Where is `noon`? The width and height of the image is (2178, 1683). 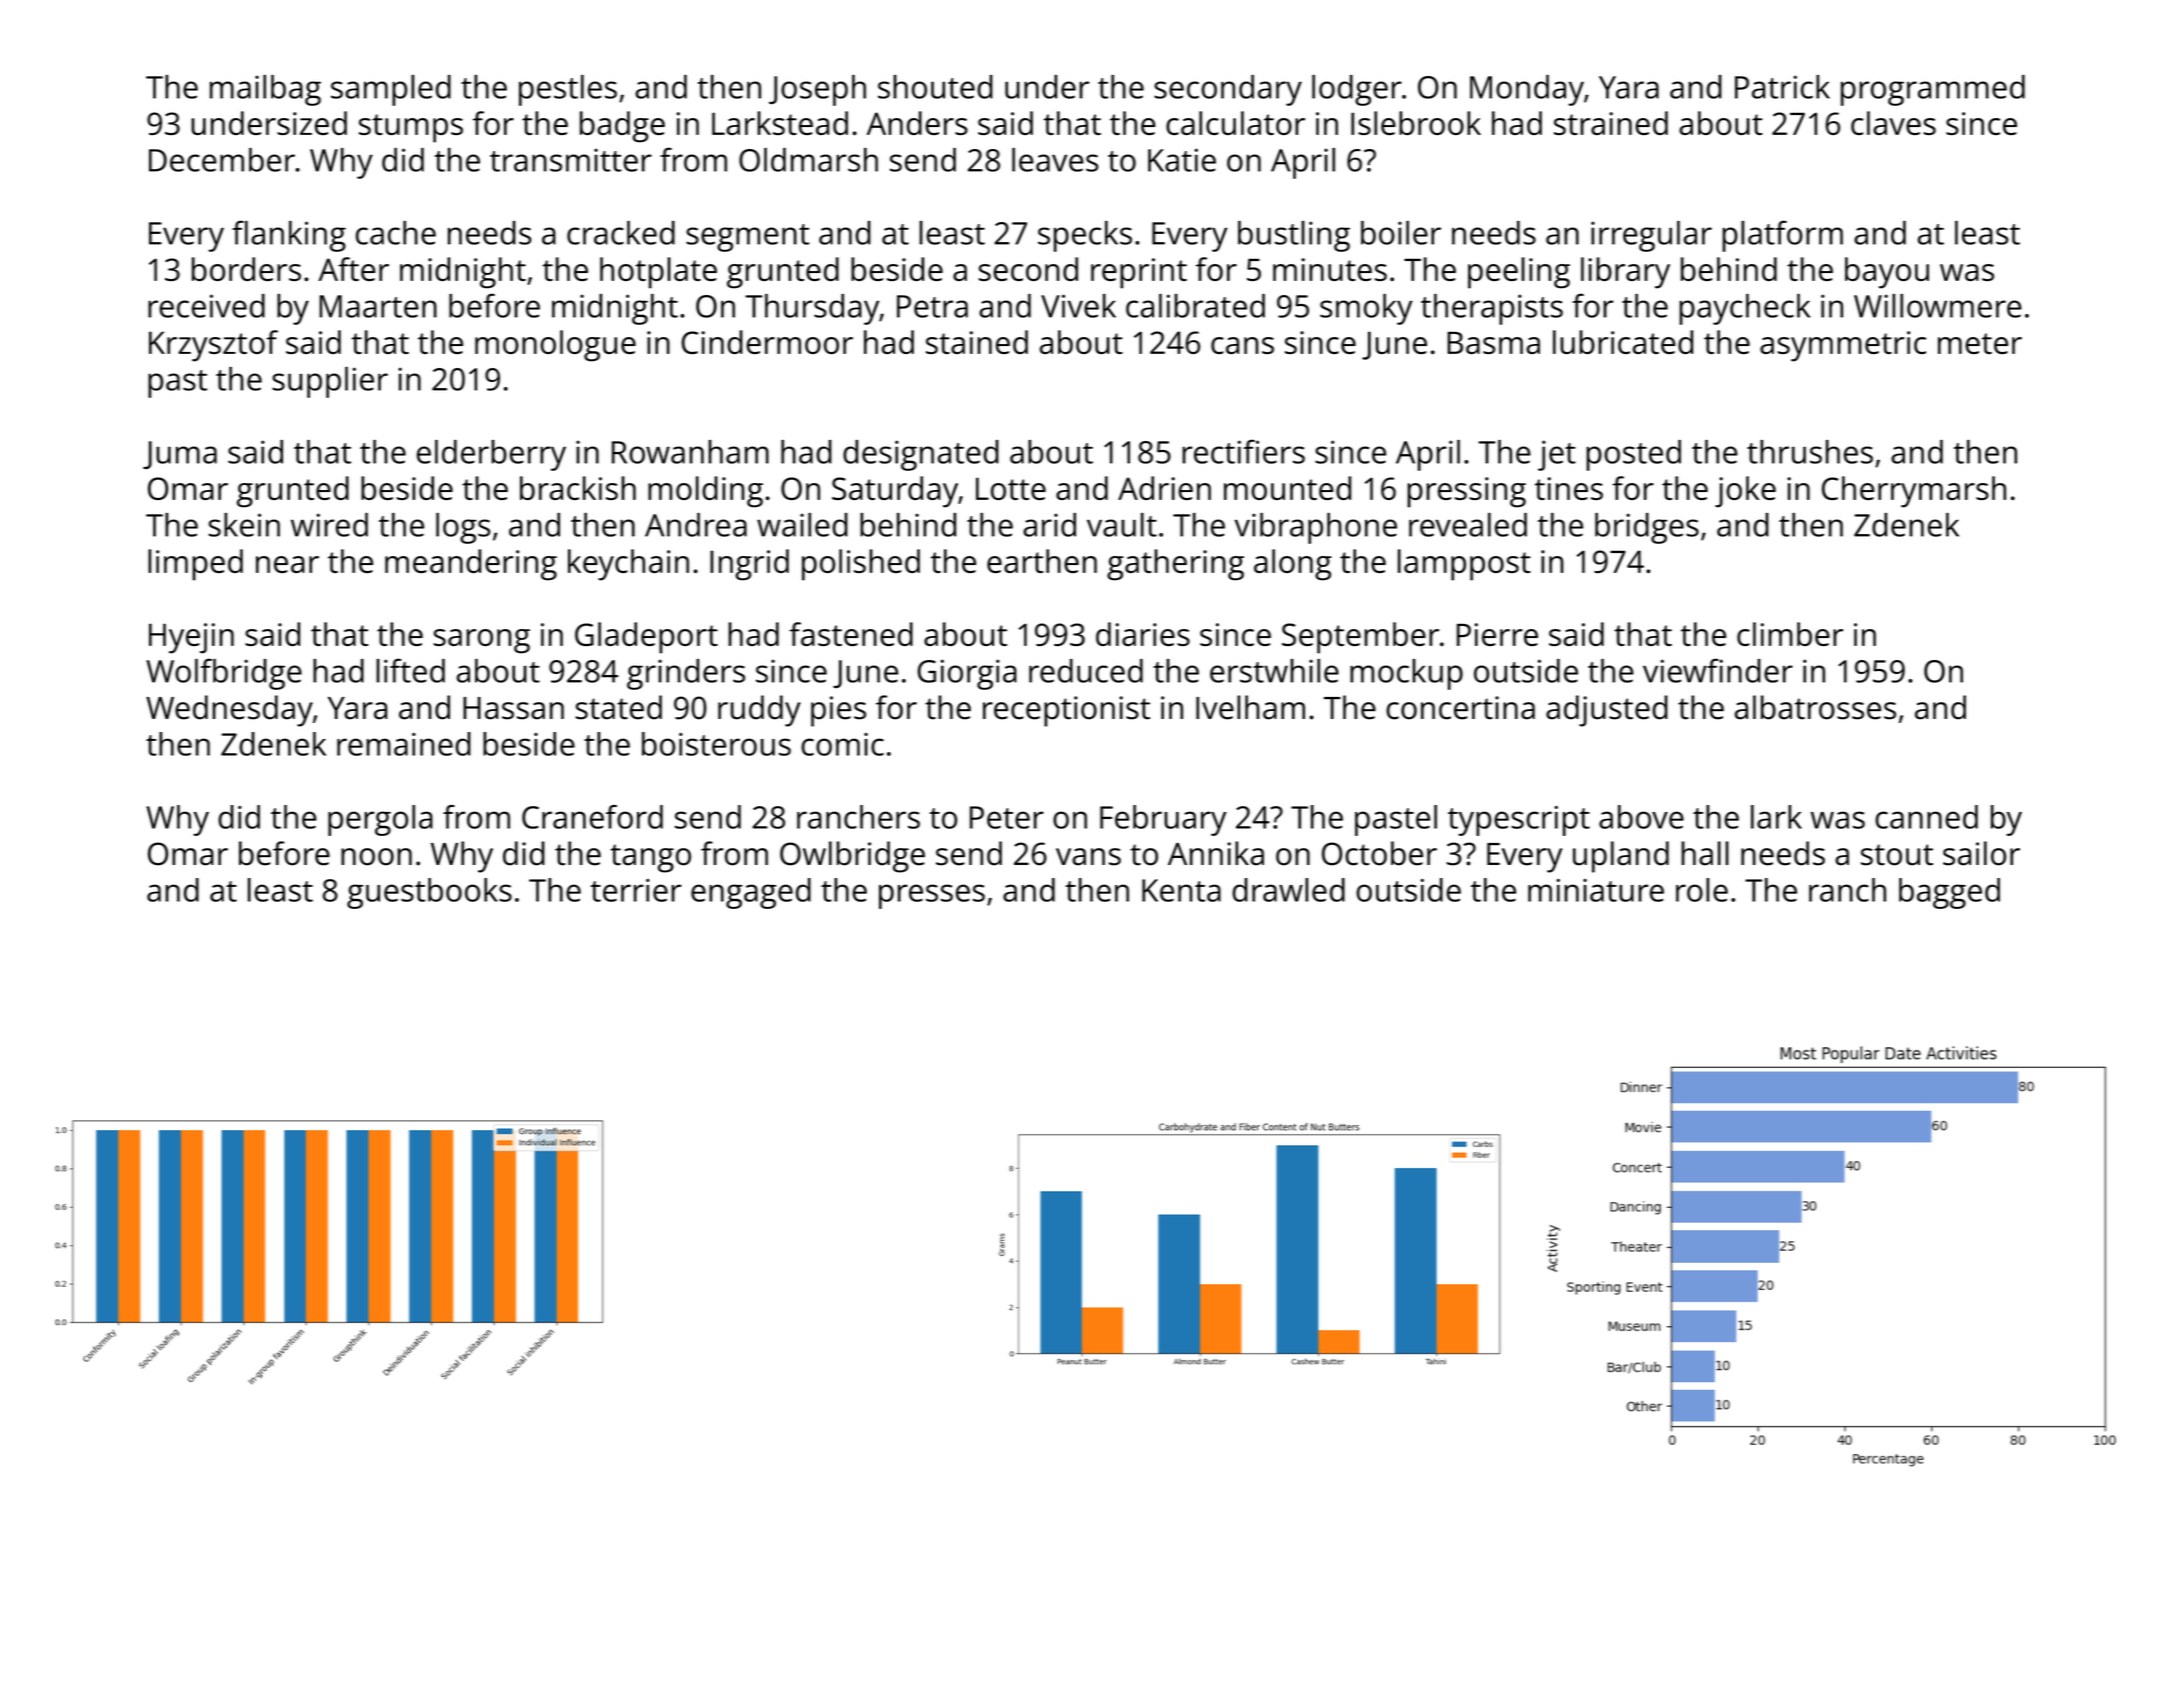
noon is located at coordinates (376, 857).
